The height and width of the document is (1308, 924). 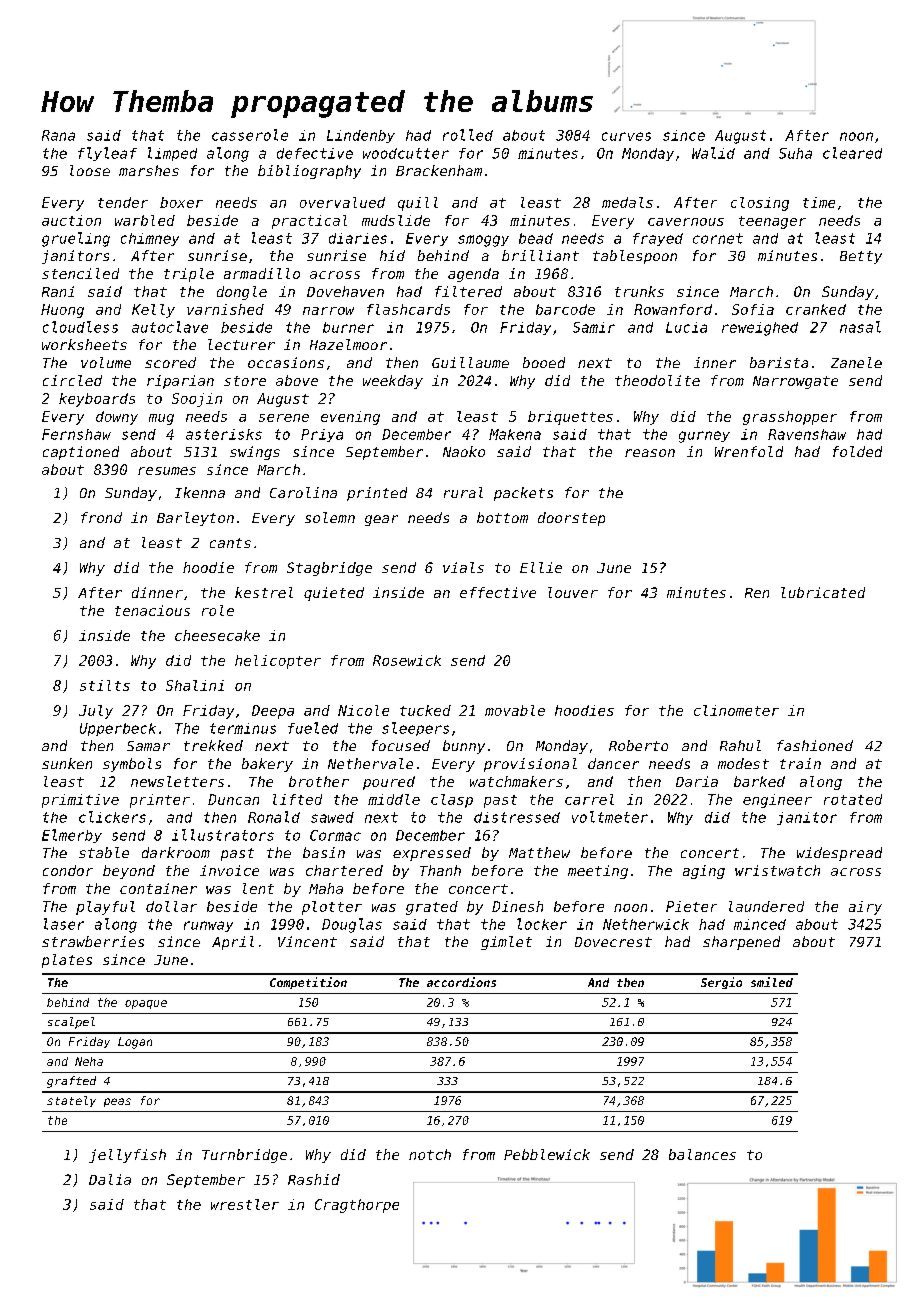 I want to click on Rana, so click(x=58, y=135).
